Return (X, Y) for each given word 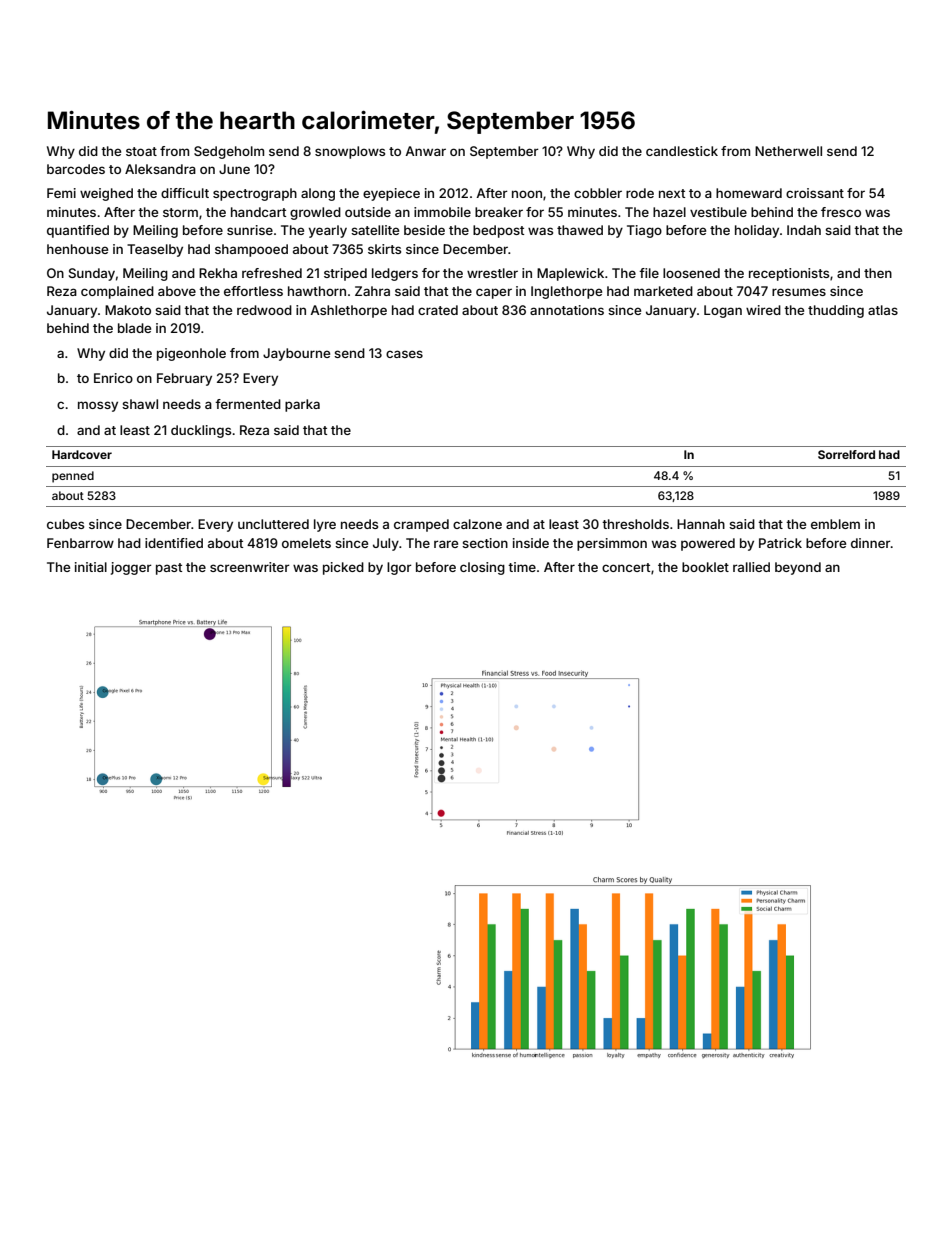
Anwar (425, 151)
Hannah (701, 524)
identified (174, 543)
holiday (757, 231)
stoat (141, 151)
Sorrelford (846, 454)
